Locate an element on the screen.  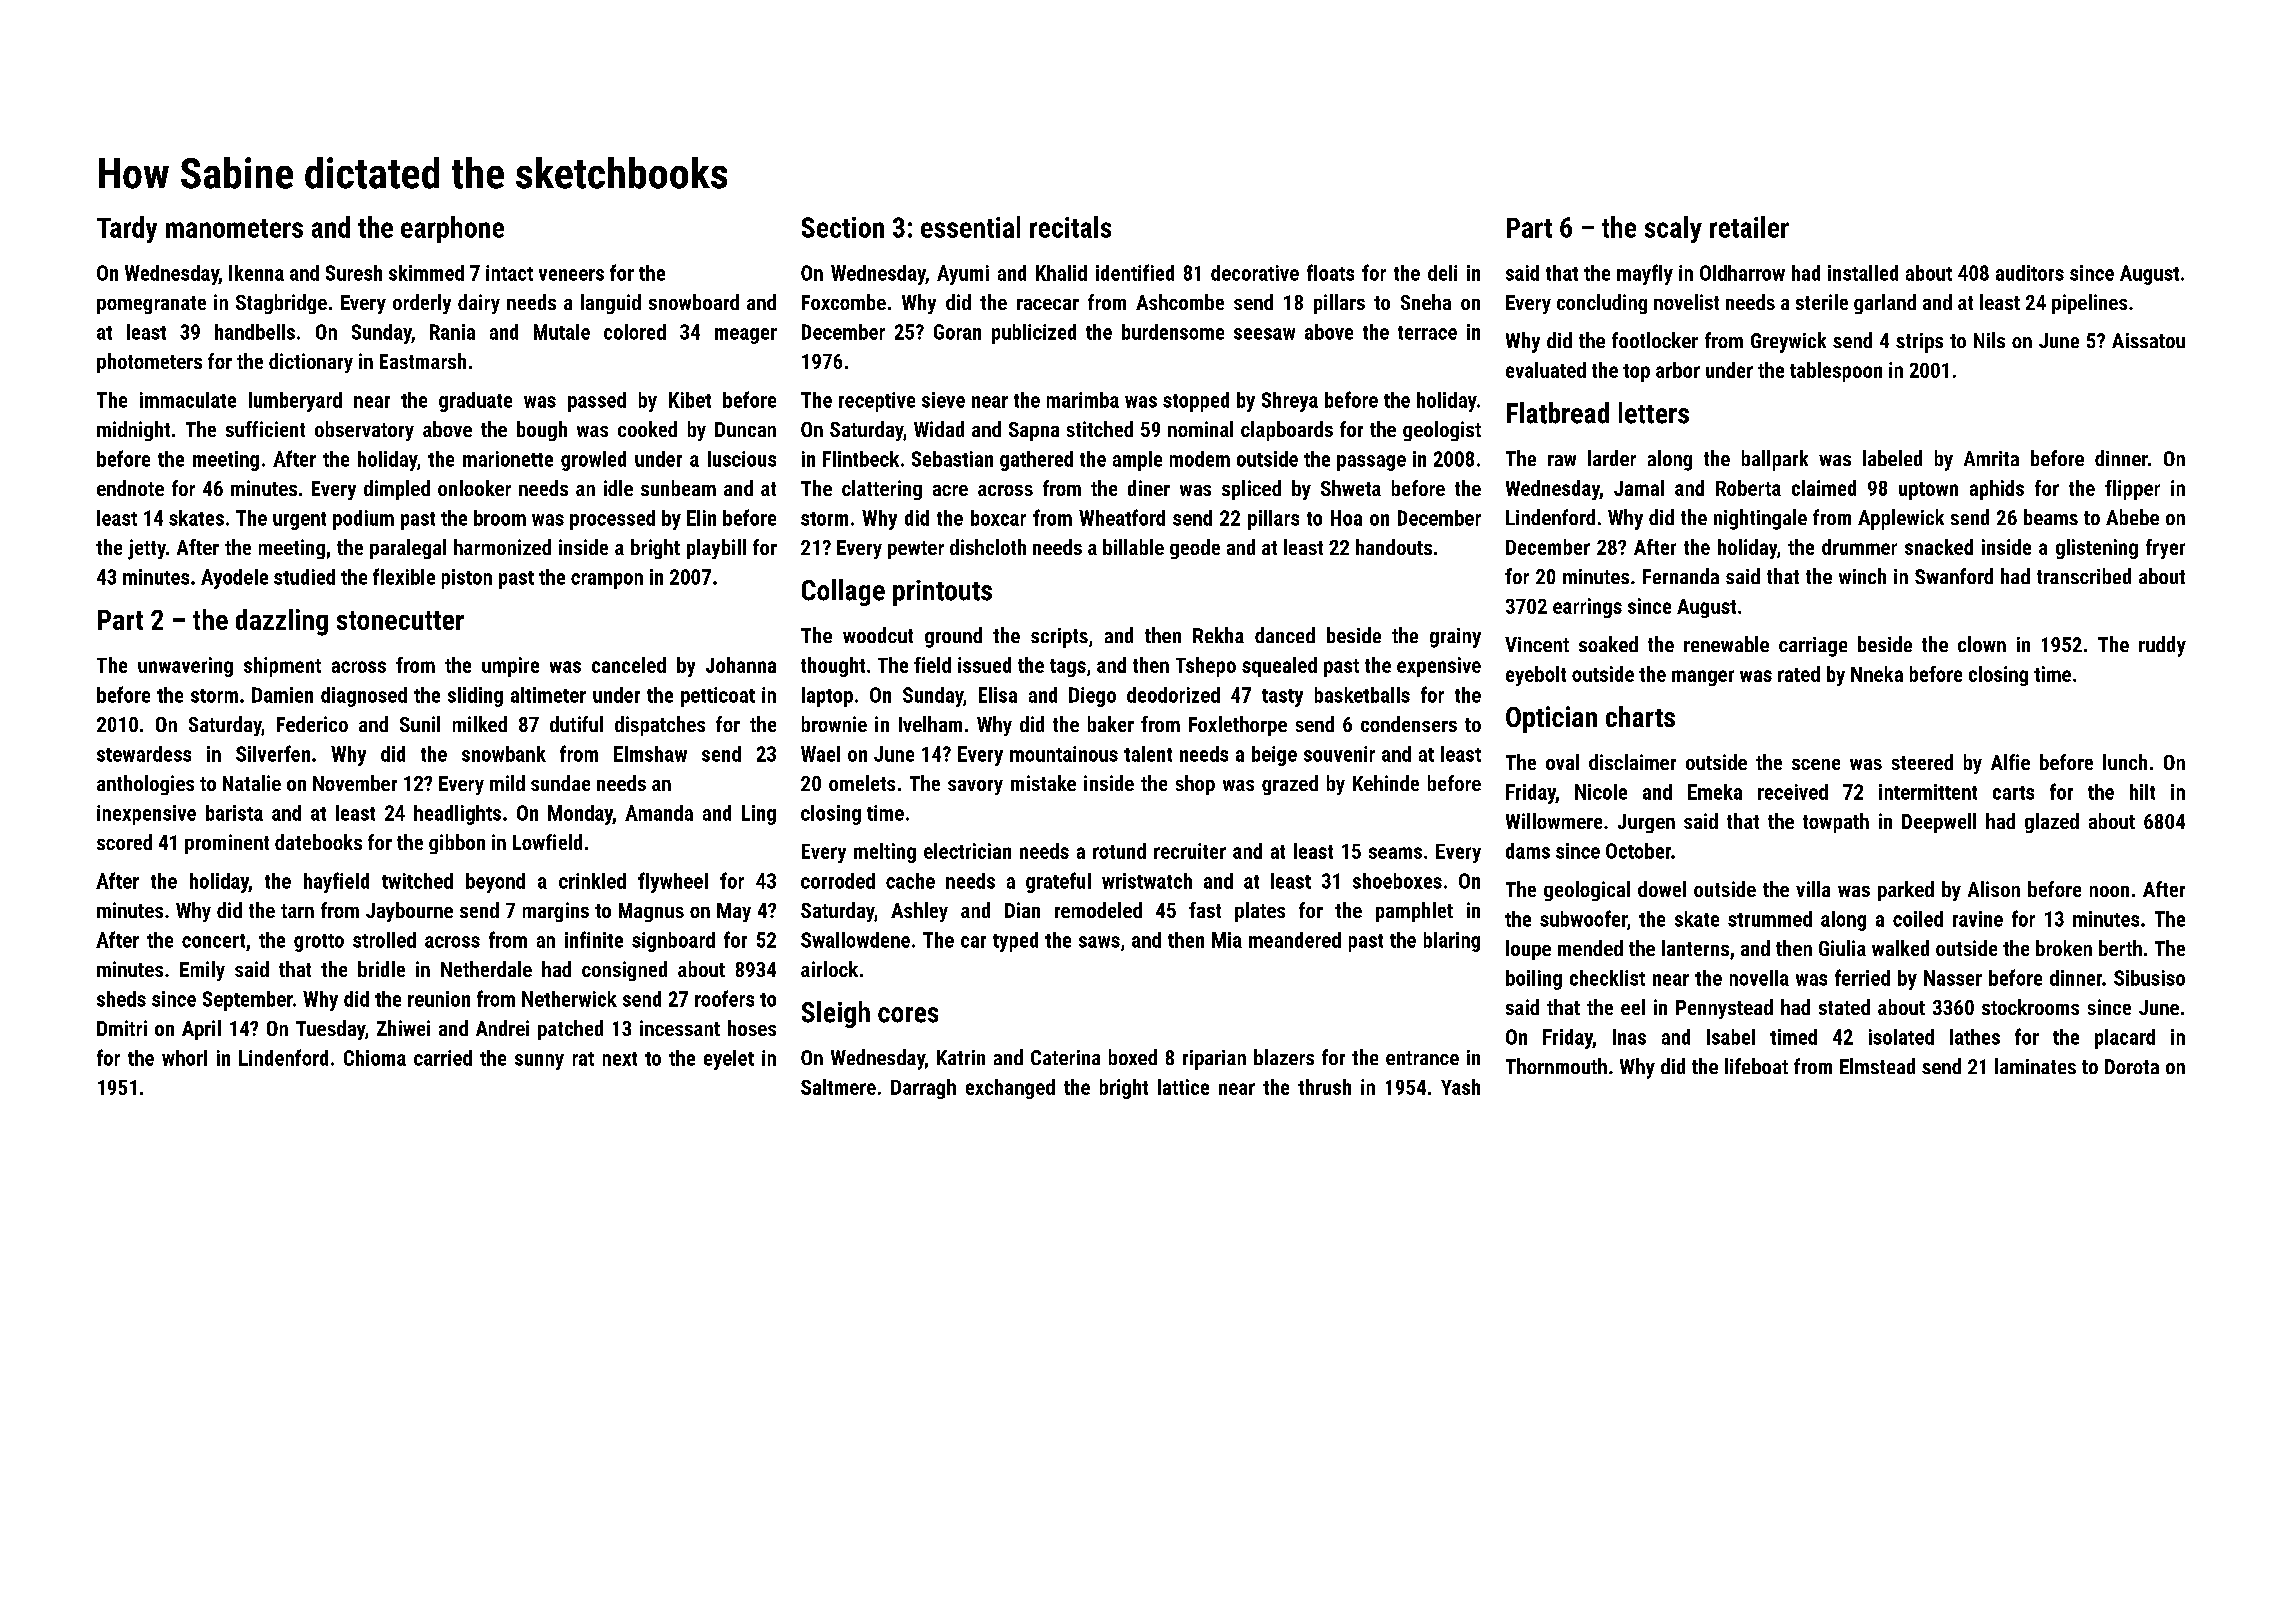
lattice is located at coordinates (1183, 1087).
